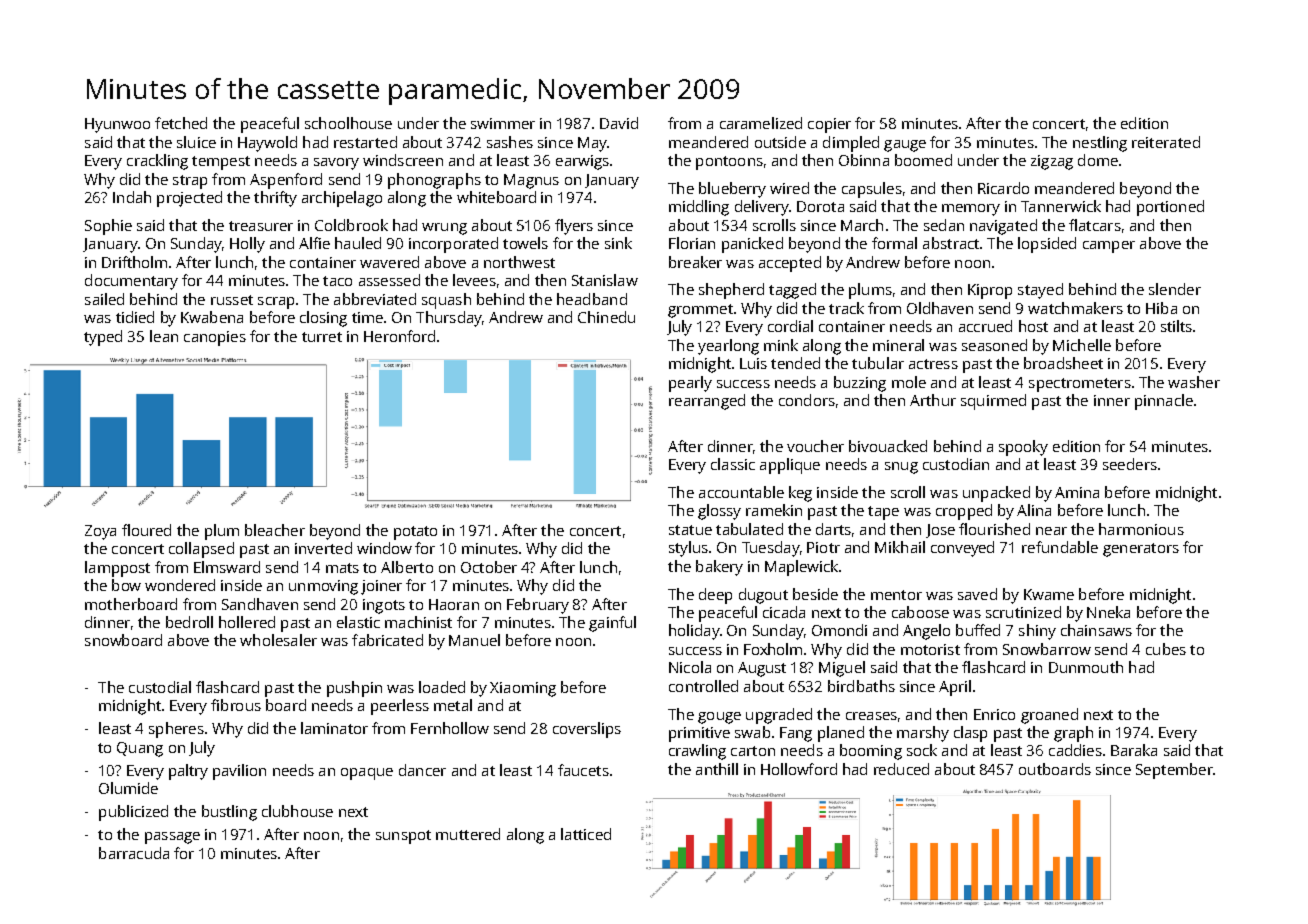 The height and width of the screenshot is (924, 1308). Describe the element at coordinates (951, 243) in the screenshot. I see `abstract` at that location.
